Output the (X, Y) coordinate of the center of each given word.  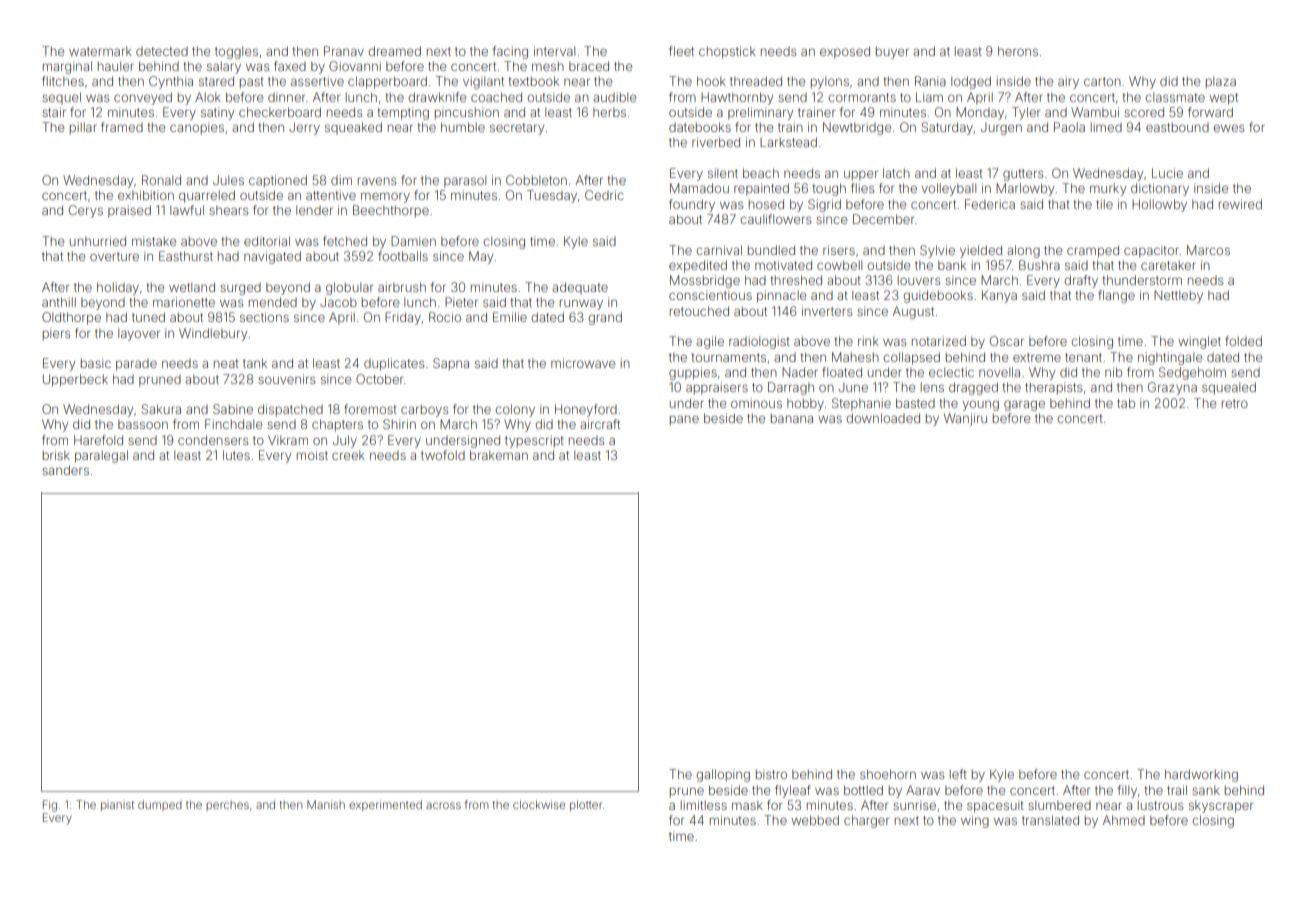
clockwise (539, 804)
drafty (1081, 281)
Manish (326, 804)
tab (1126, 403)
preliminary (760, 113)
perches (227, 806)
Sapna (451, 364)
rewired (1240, 204)
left (958, 774)
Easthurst (186, 256)
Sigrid (824, 205)
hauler (116, 66)
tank (255, 363)
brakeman (499, 455)
